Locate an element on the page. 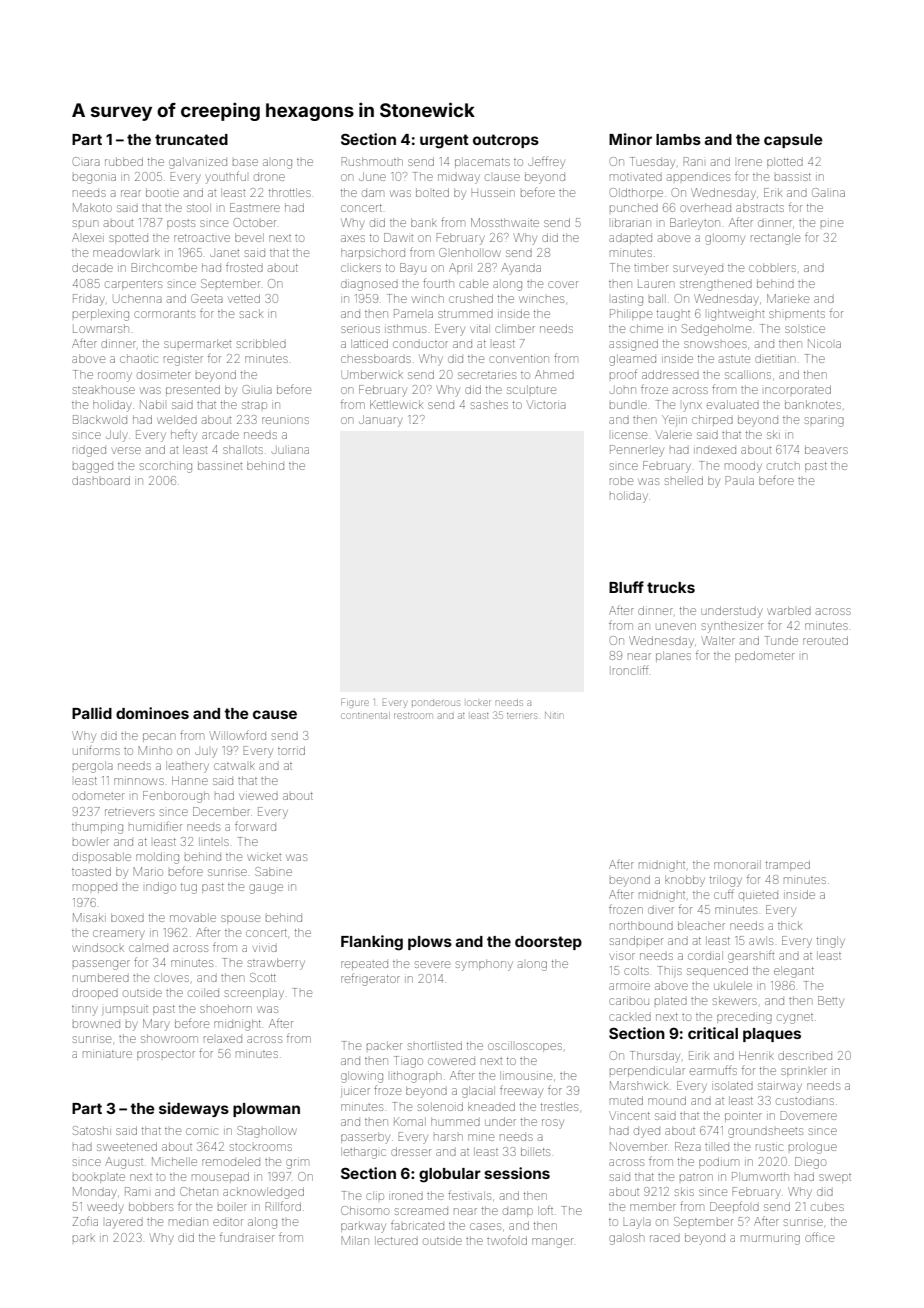 The width and height of the document is (924, 1308). cause is located at coordinates (275, 714).
